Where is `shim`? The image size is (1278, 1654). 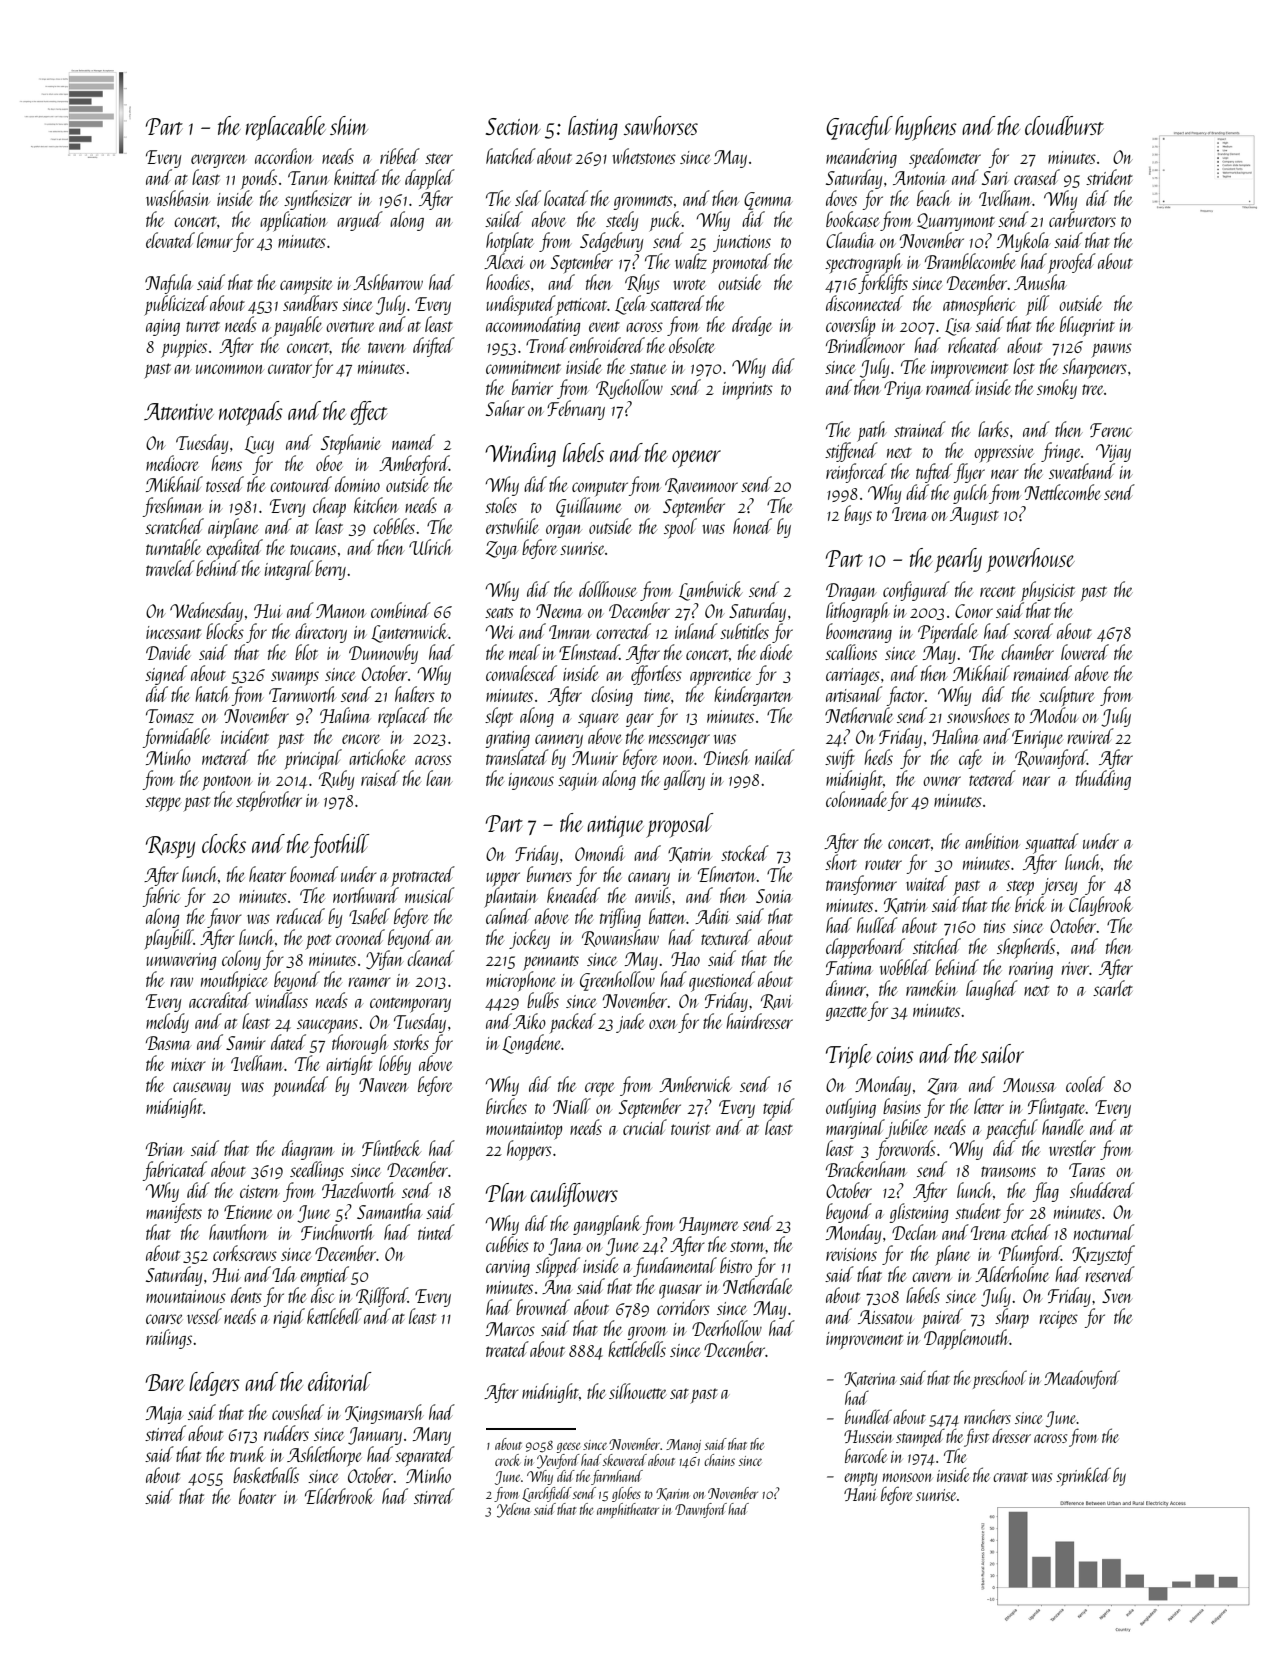 shim is located at coordinates (349, 125).
